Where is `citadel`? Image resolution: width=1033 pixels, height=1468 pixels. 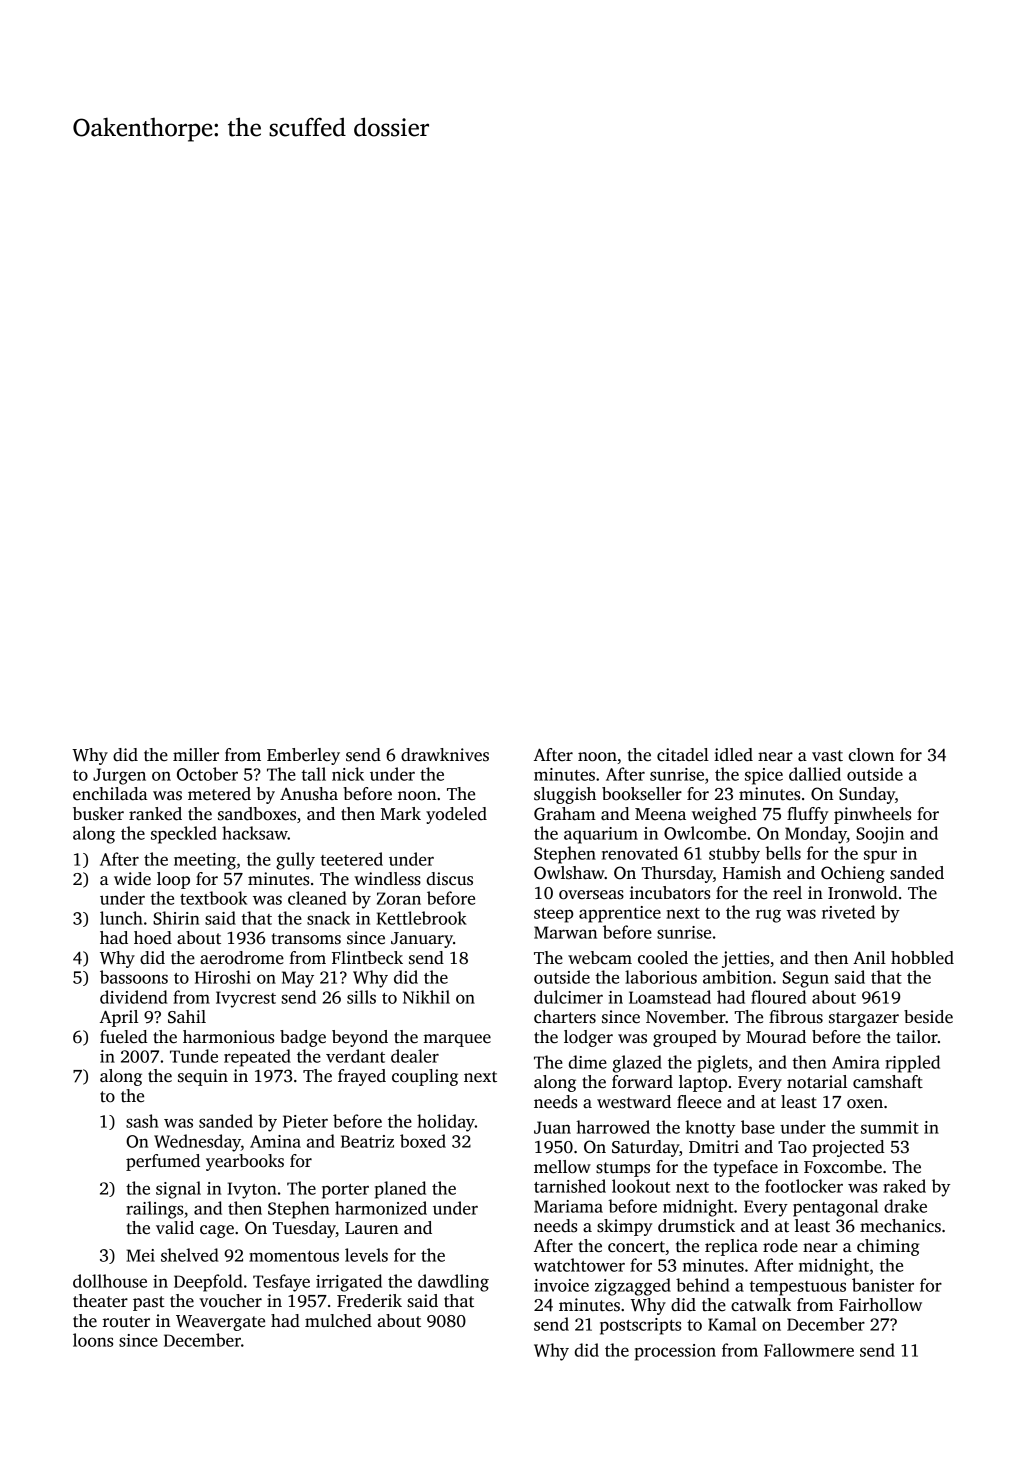
citadel is located at coordinates (683, 755).
